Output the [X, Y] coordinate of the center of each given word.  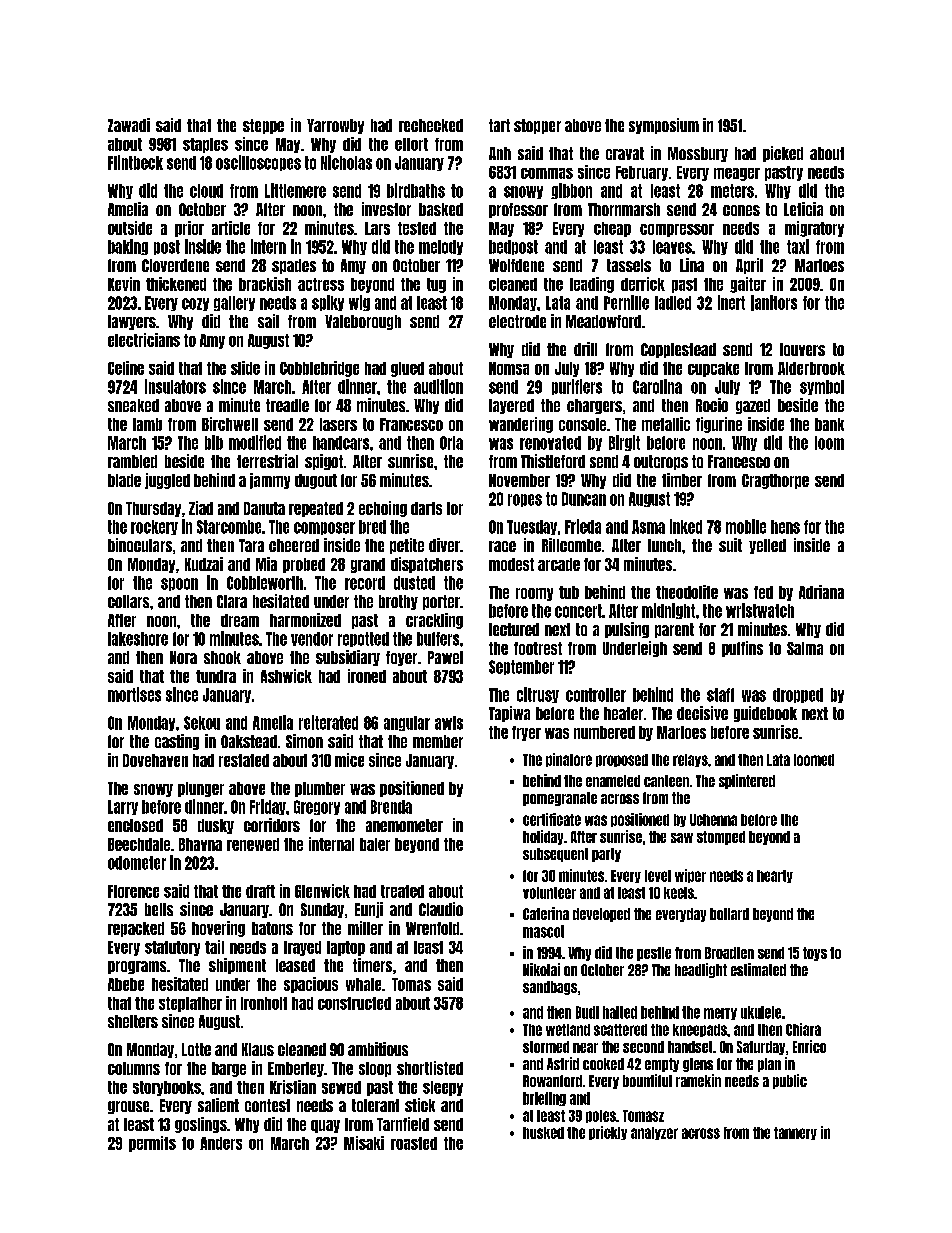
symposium [664, 126]
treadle [287, 405]
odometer [137, 863]
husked [543, 1133]
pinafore [569, 760]
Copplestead [678, 350]
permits [152, 1144]
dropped [798, 695]
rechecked [431, 125]
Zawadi [129, 125]
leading [592, 285]
